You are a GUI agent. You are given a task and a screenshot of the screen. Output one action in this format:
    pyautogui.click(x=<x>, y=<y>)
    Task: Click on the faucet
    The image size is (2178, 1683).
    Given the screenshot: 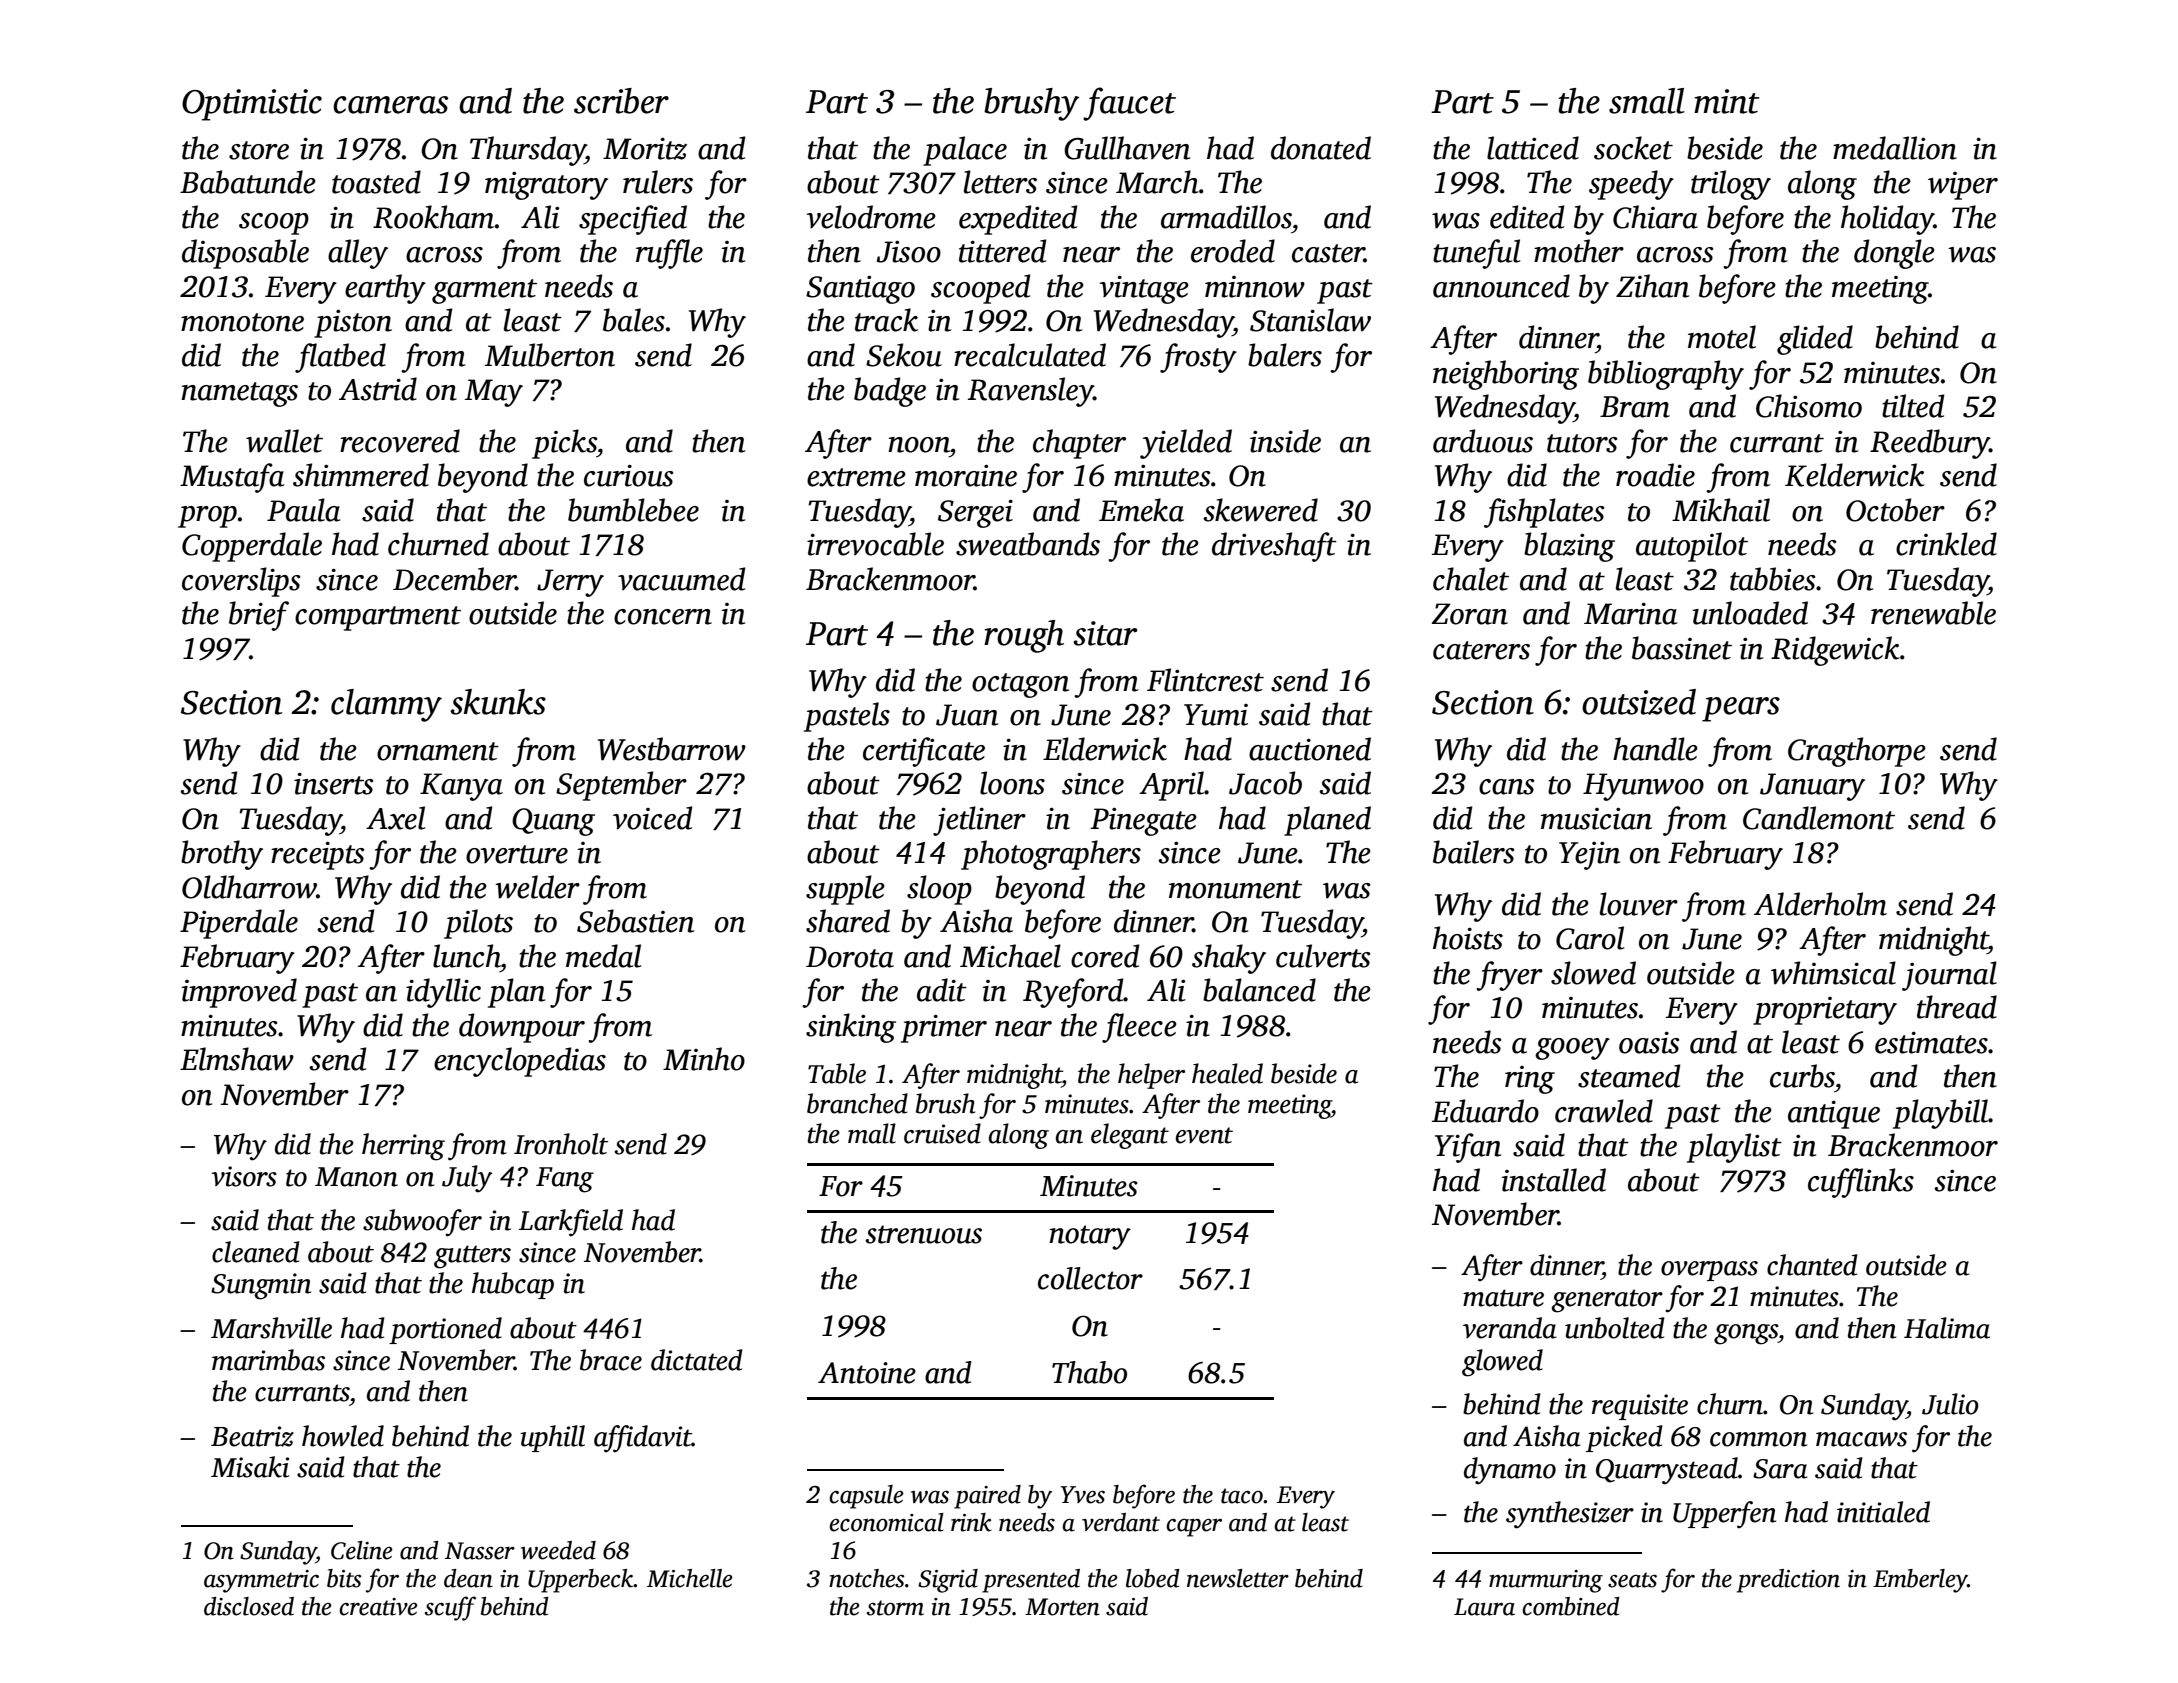 What is the action you would take?
    pyautogui.click(x=1129, y=104)
